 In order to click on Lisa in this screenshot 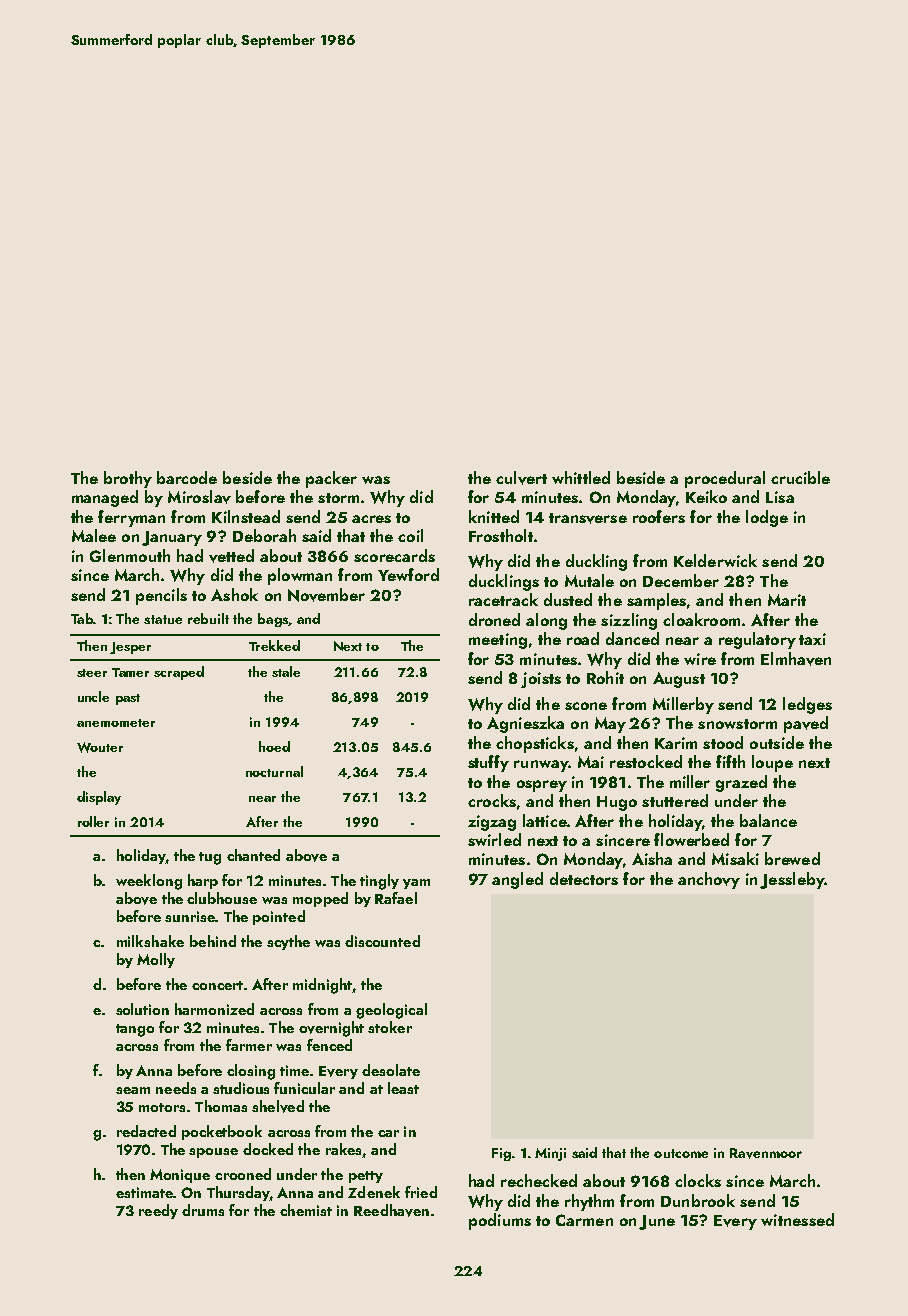, I will do `click(780, 497)`.
